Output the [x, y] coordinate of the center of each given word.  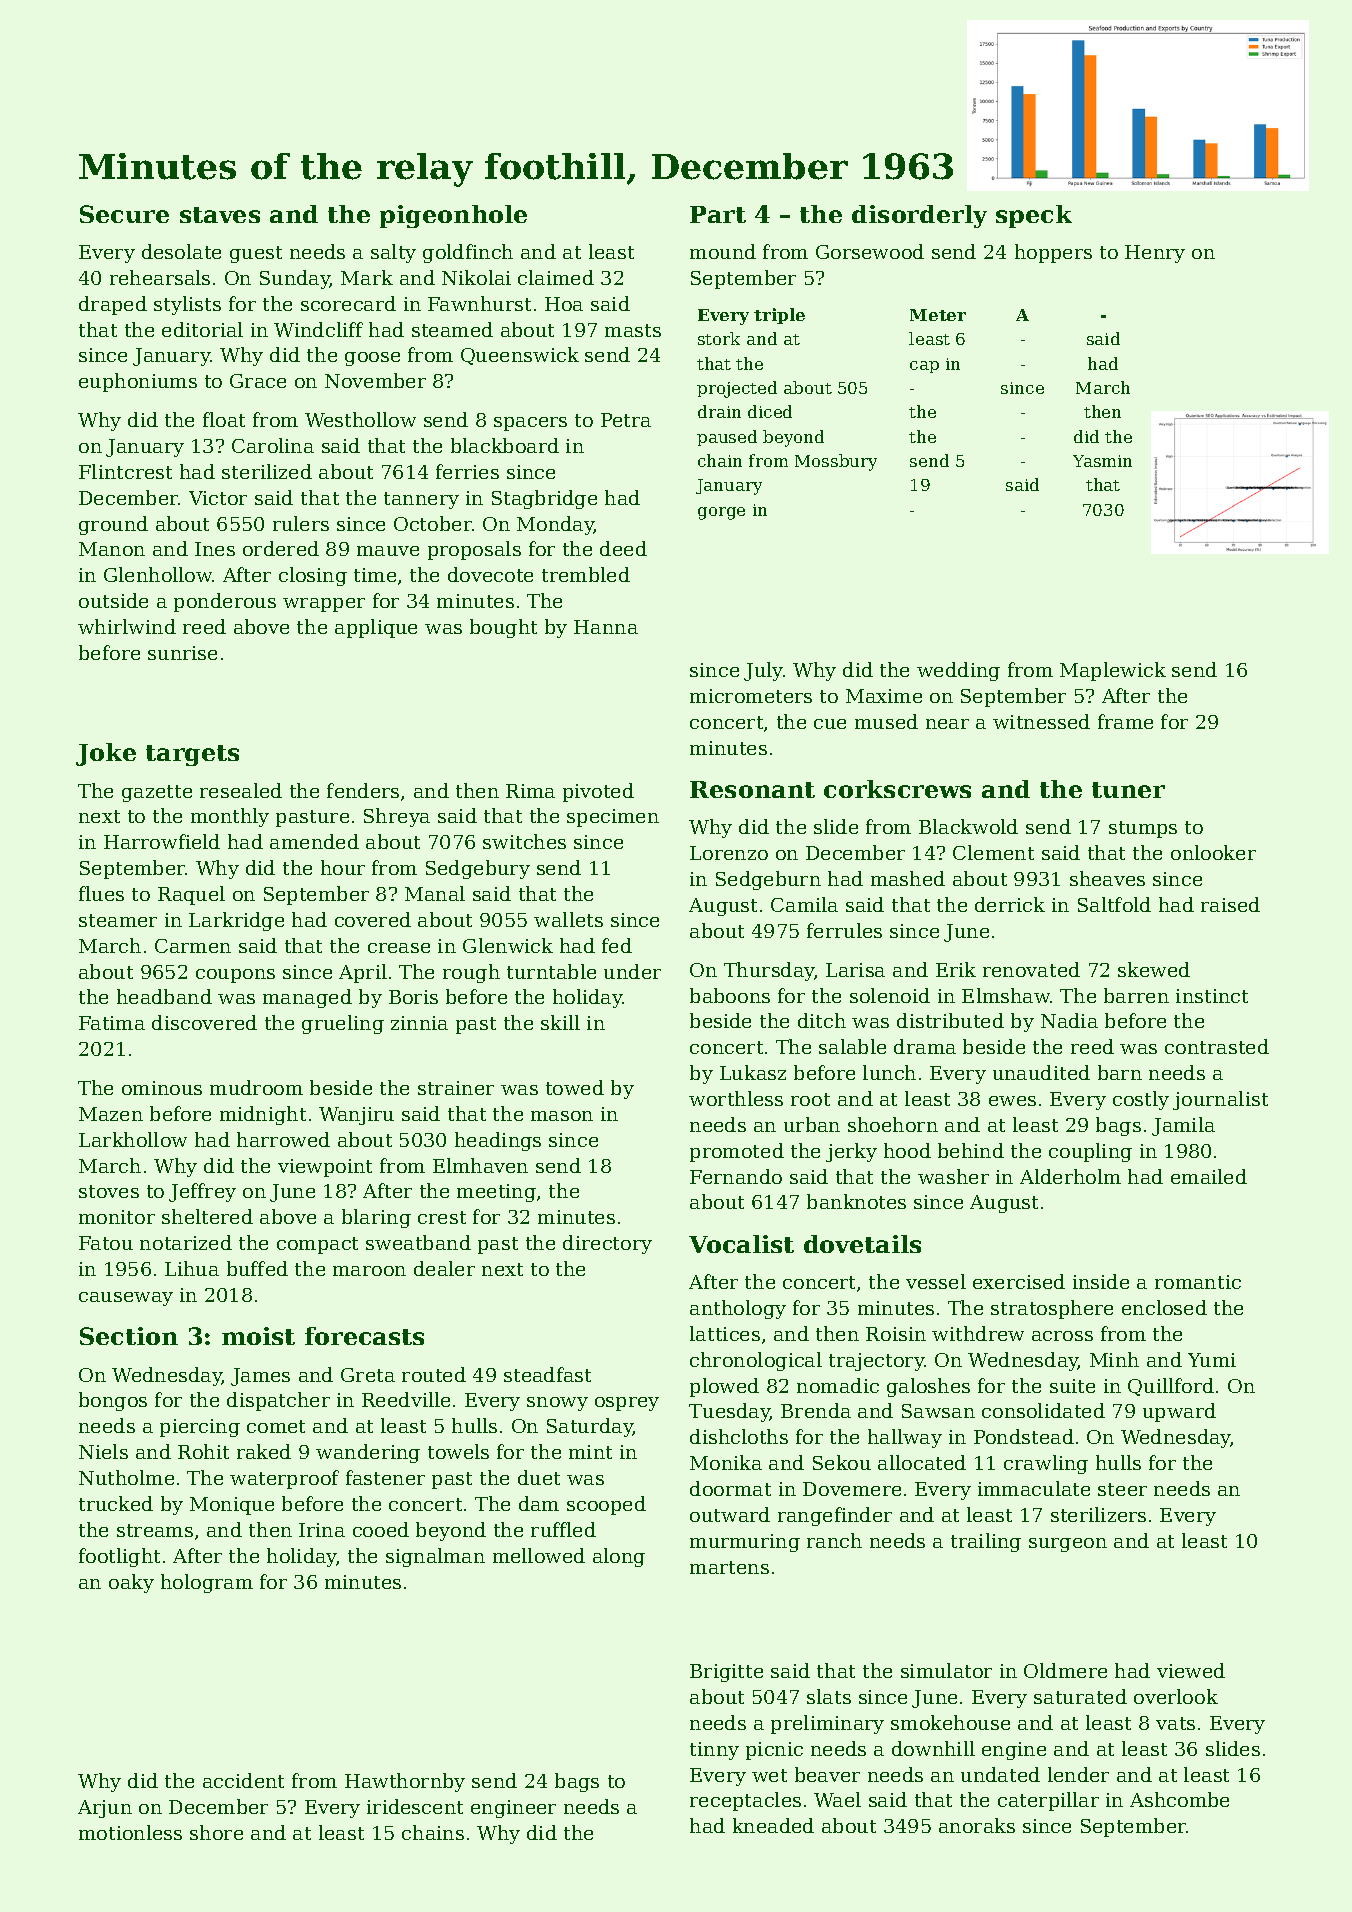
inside [1101, 1281]
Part [718, 214]
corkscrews [897, 789]
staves [220, 215]
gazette [157, 793]
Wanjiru [356, 1116]
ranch [834, 1540]
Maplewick [1113, 671]
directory [607, 1244]
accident [243, 1780]
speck [1034, 216]
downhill [933, 1748]
